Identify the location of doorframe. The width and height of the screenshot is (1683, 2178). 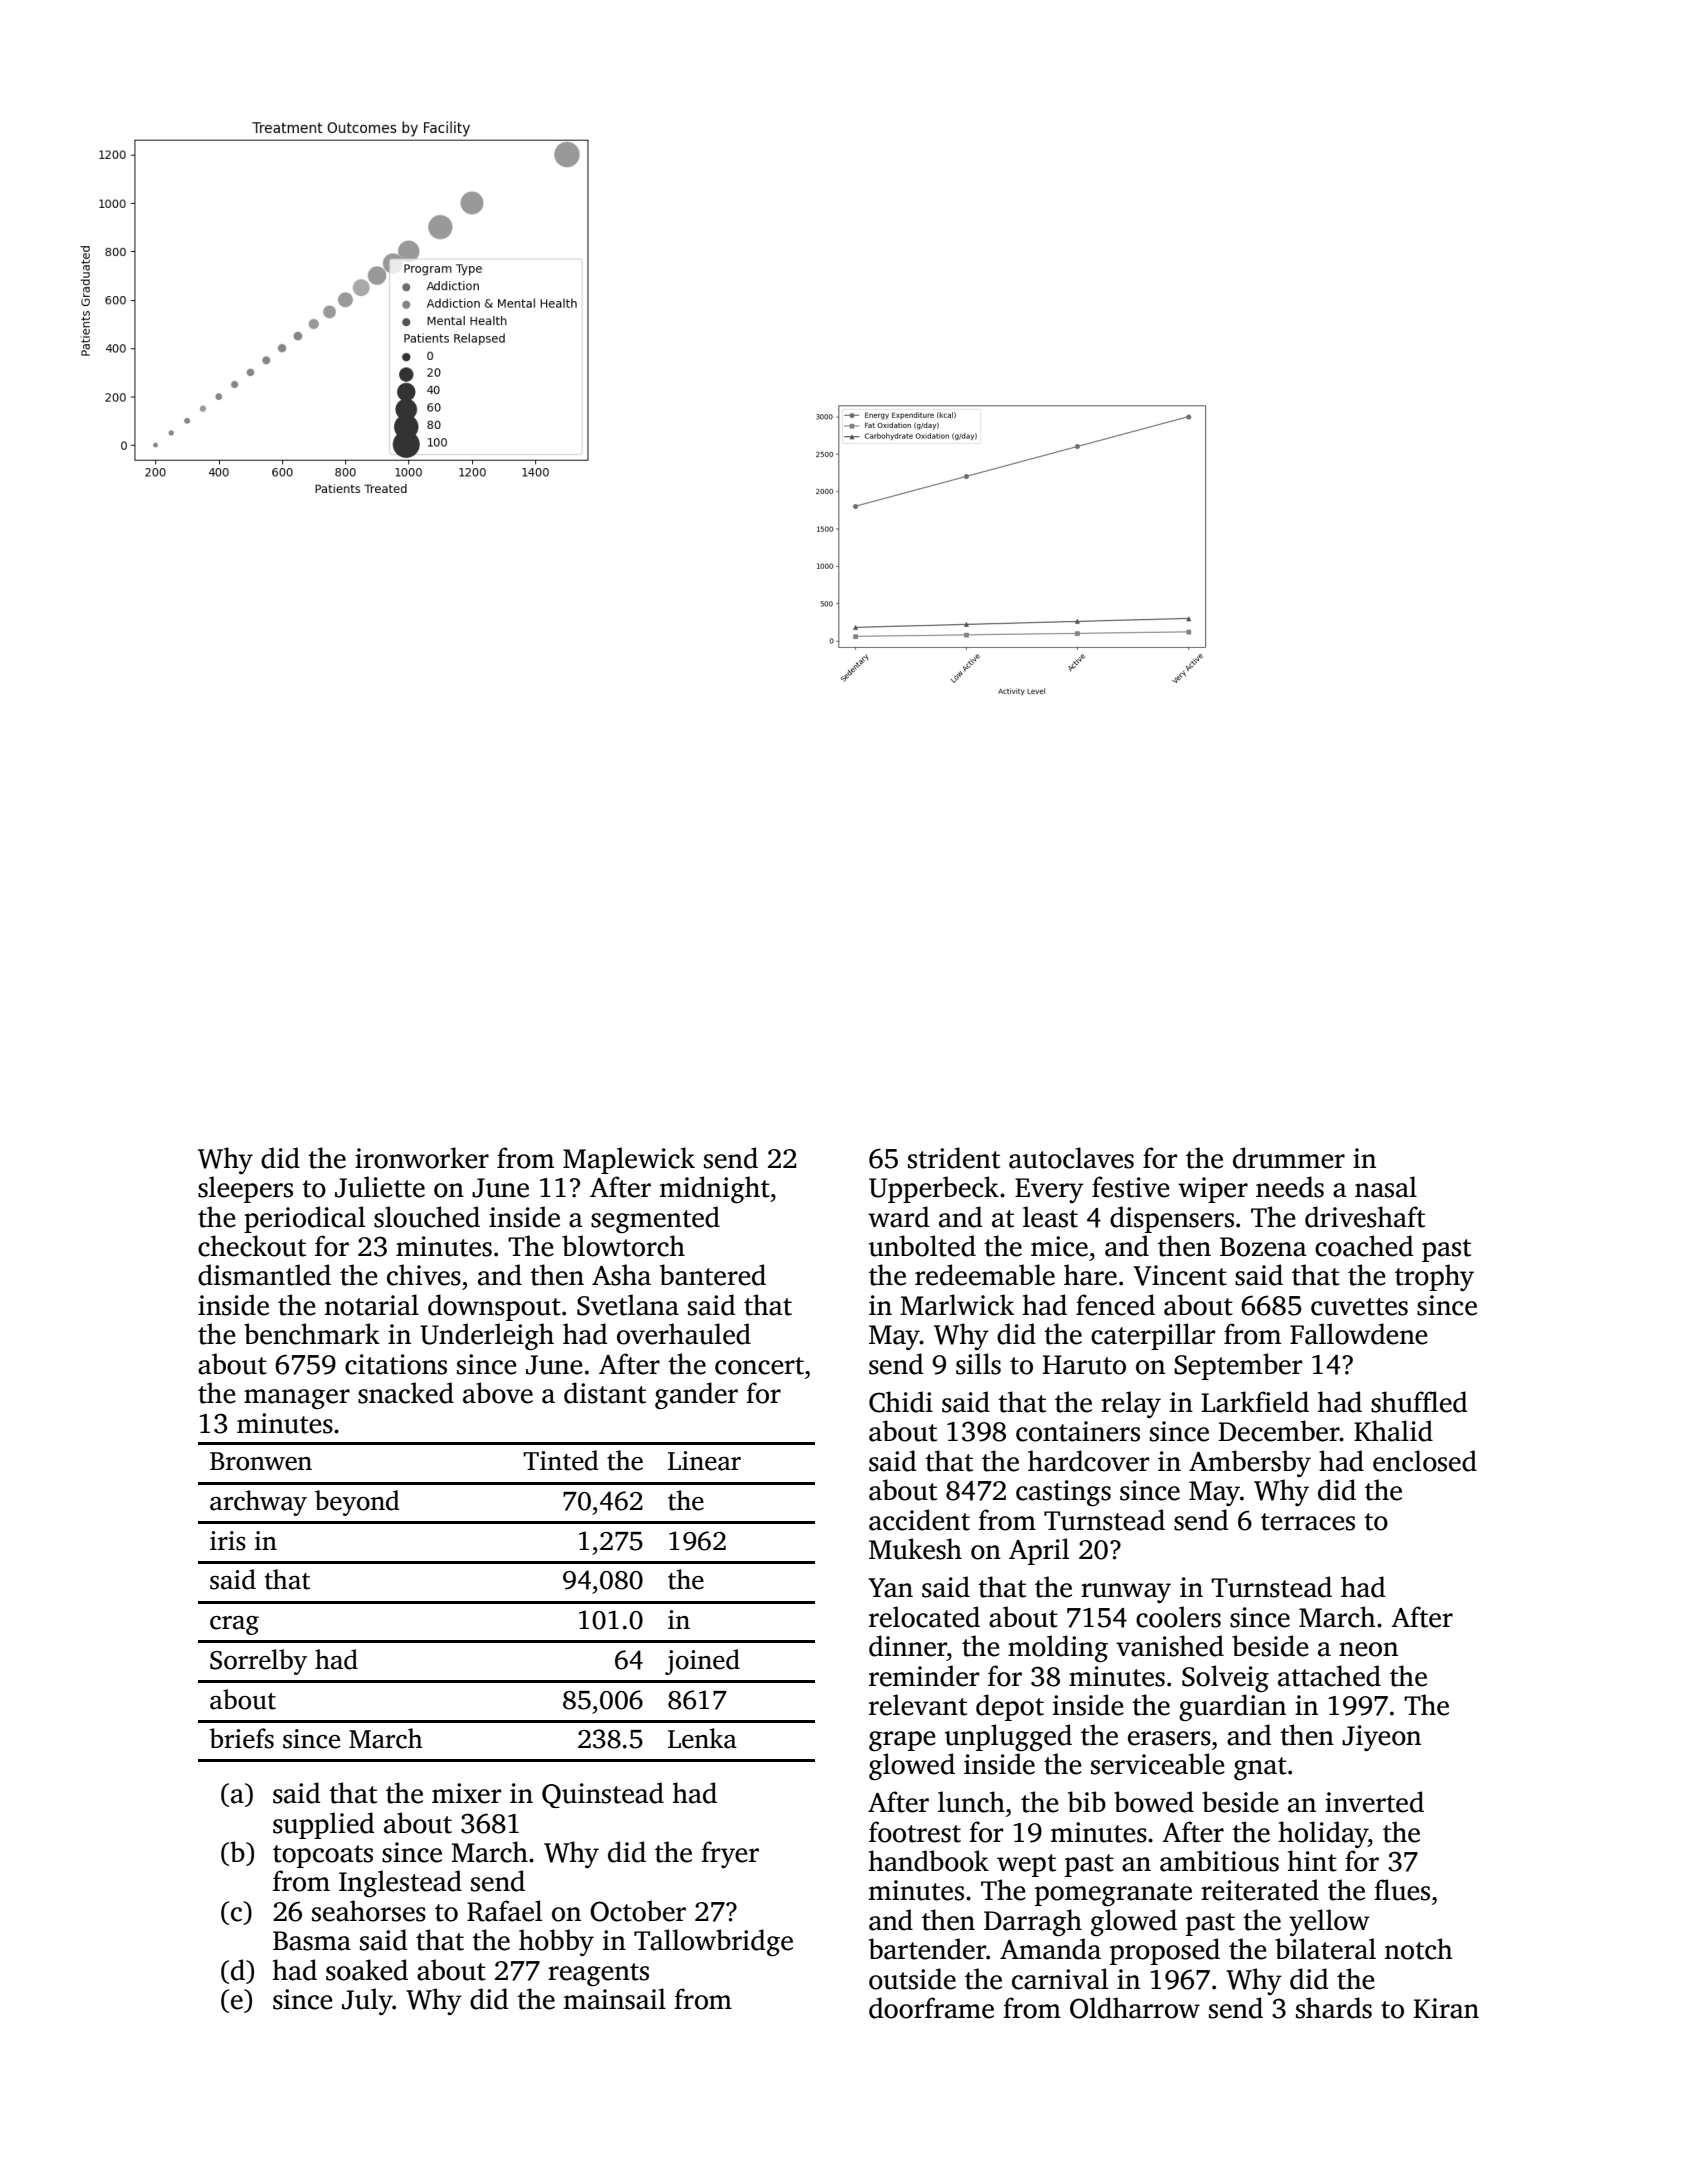
(931, 2008).
